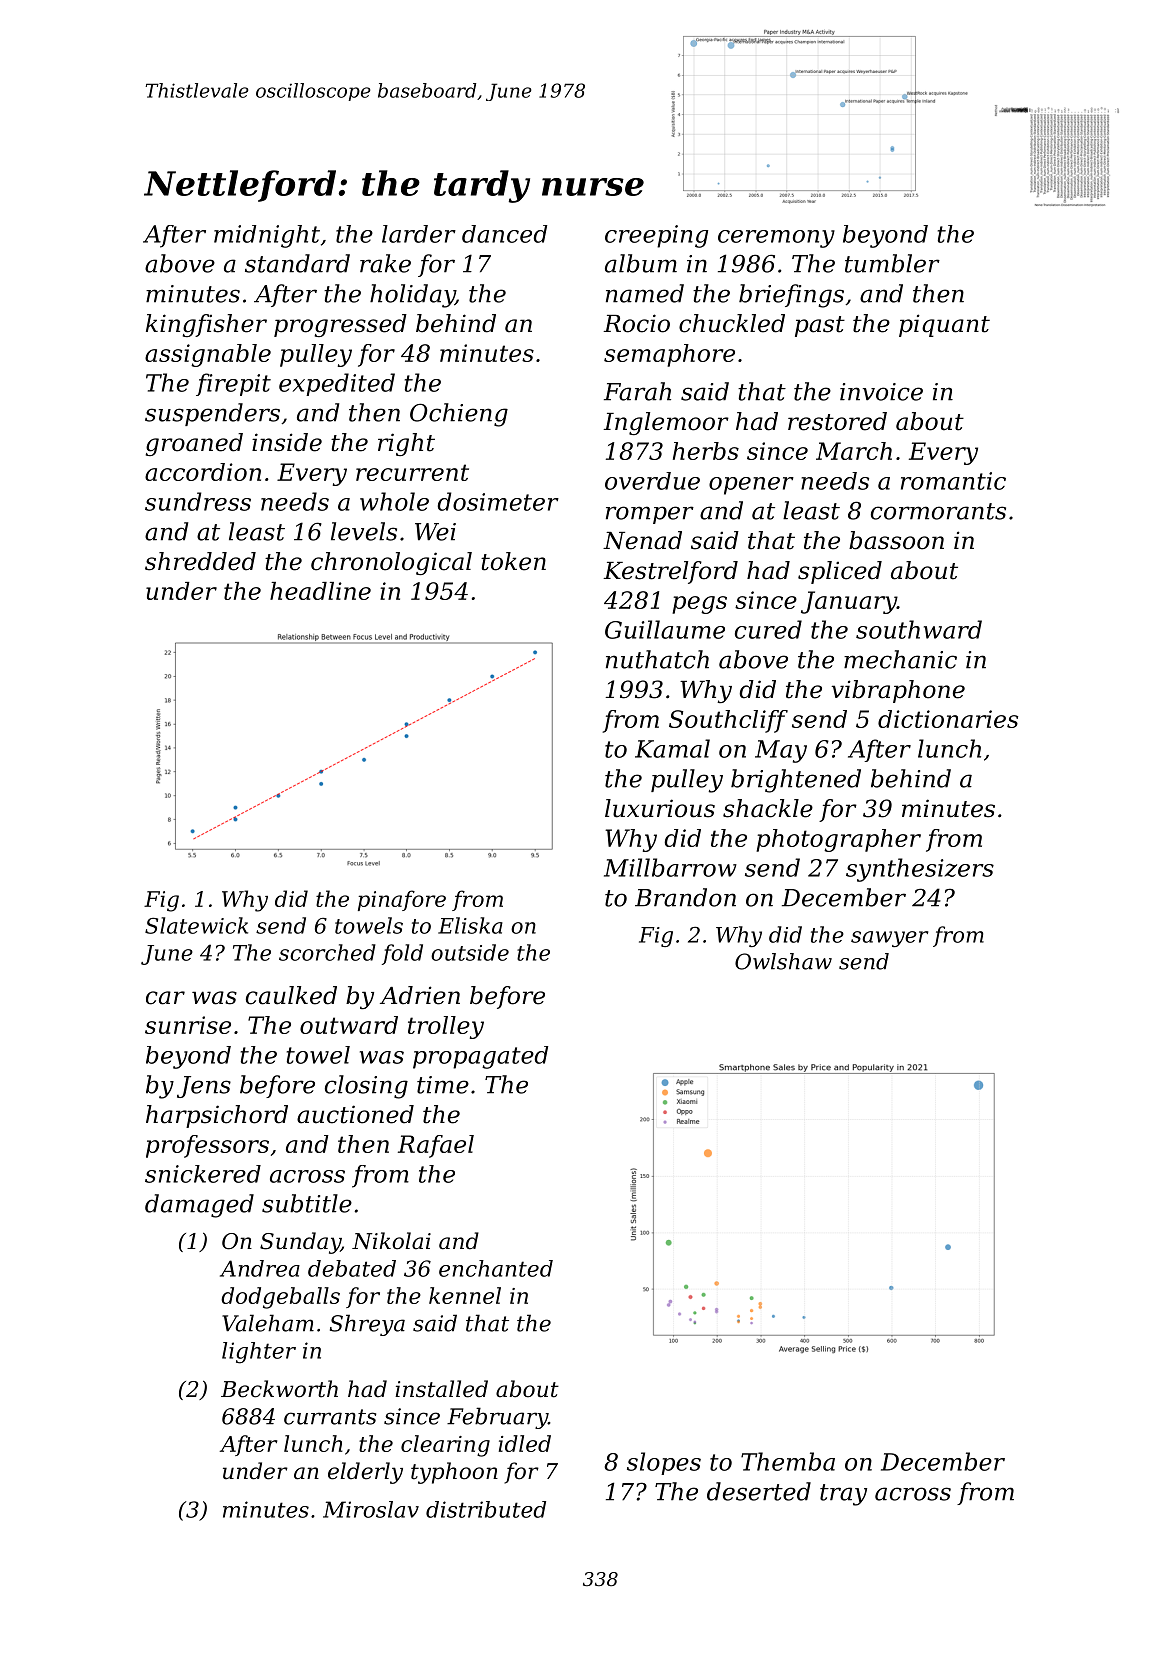 The height and width of the page is (1654, 1165). What do you see at coordinates (843, 1495) in the page?
I see `tray` at bounding box center [843, 1495].
